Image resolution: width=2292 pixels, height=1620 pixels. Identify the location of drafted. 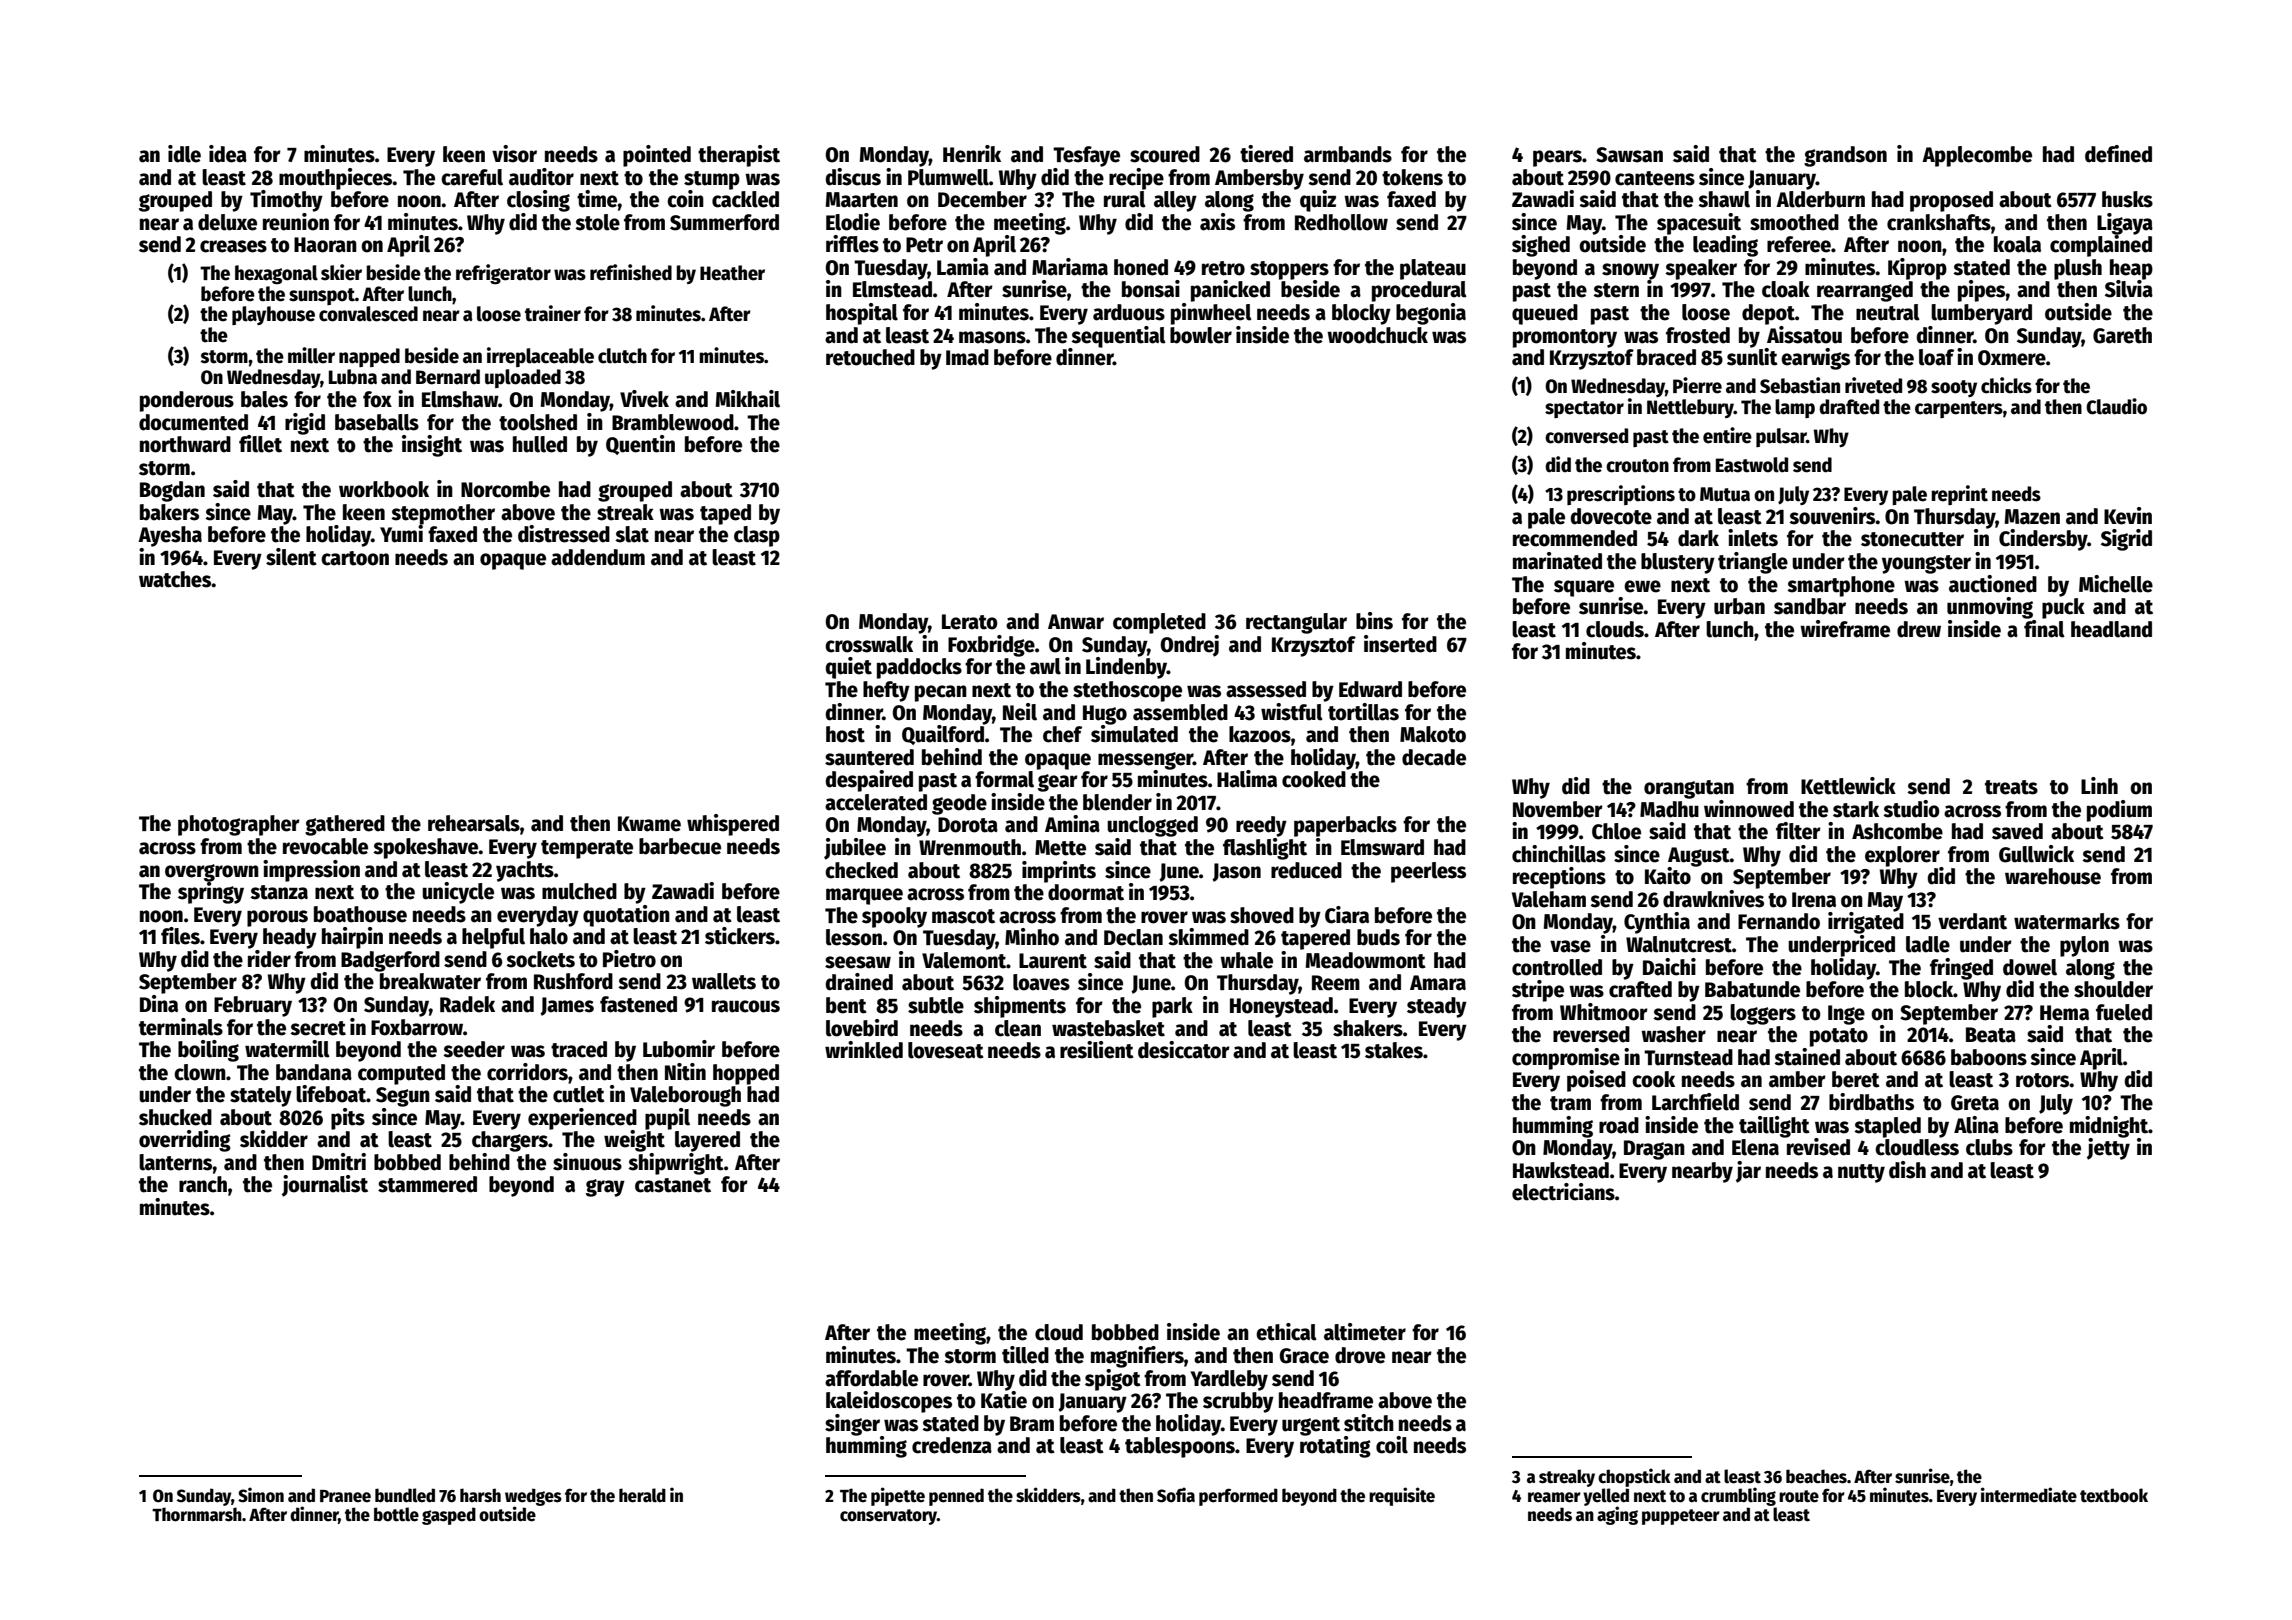
(1849, 407).
